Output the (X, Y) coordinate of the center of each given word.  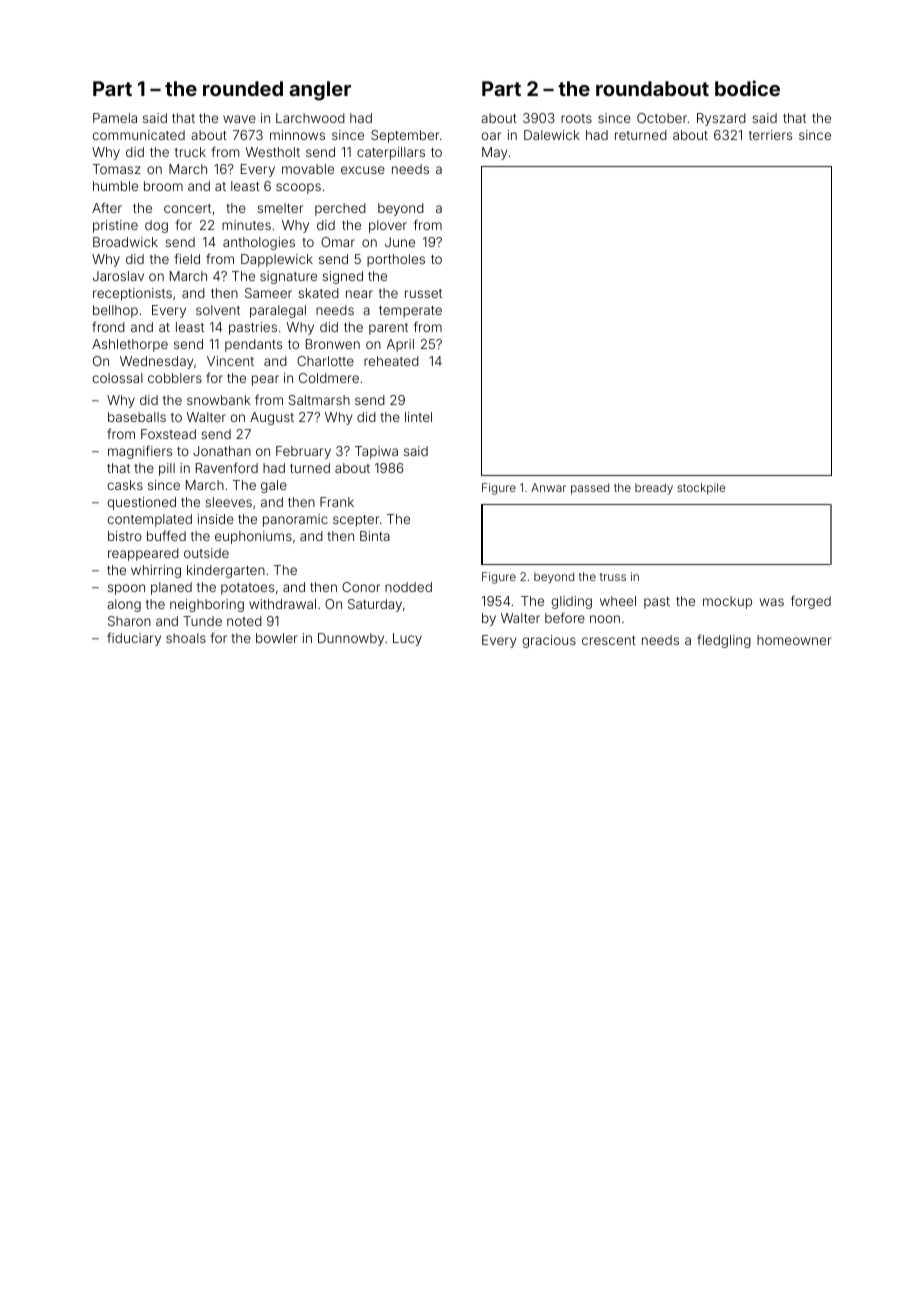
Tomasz (117, 169)
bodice (747, 88)
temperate (410, 312)
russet (423, 293)
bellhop (115, 311)
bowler (277, 638)
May (494, 153)
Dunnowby (351, 639)
